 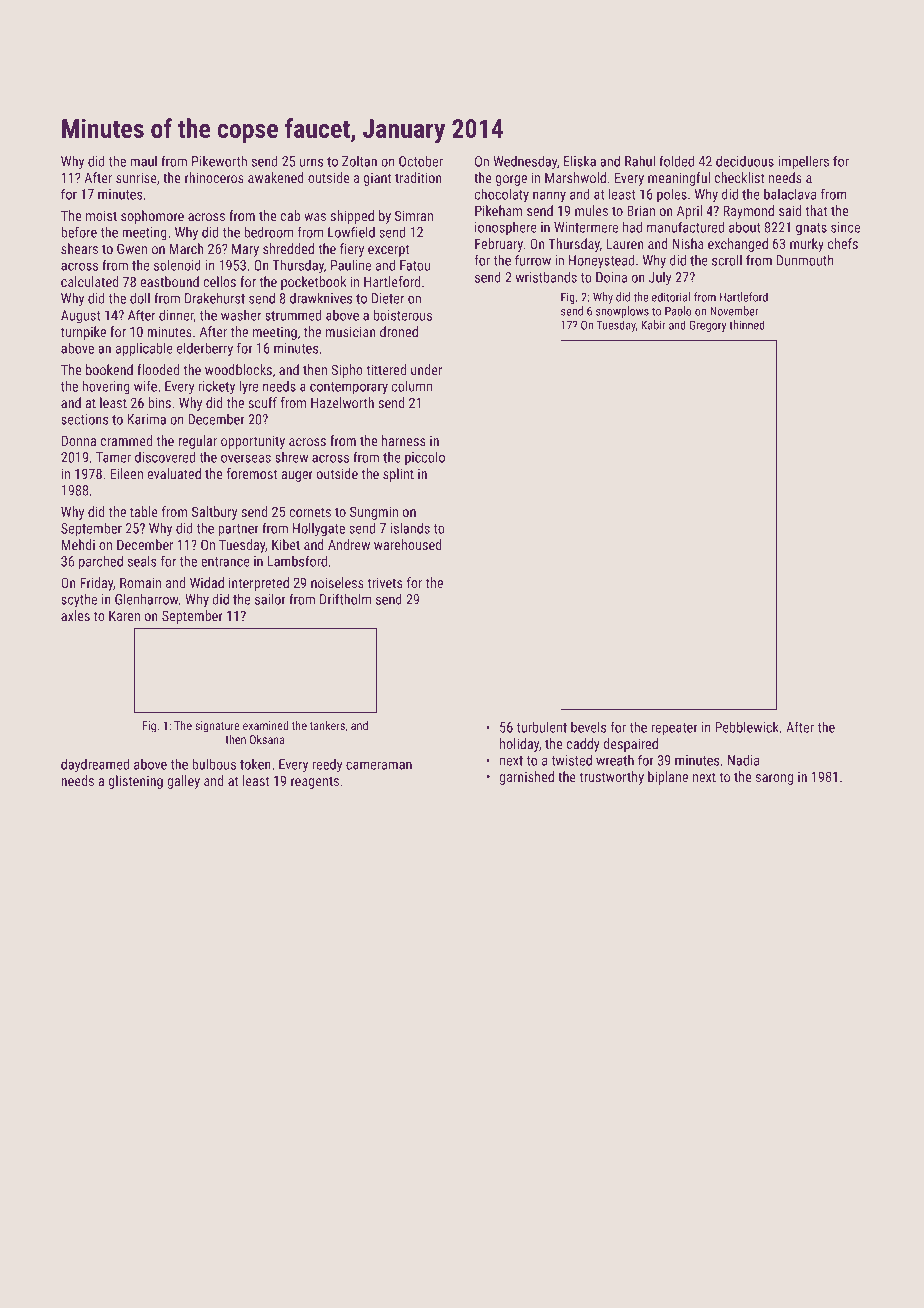 What do you see at coordinates (183, 782) in the screenshot?
I see `galley` at bounding box center [183, 782].
